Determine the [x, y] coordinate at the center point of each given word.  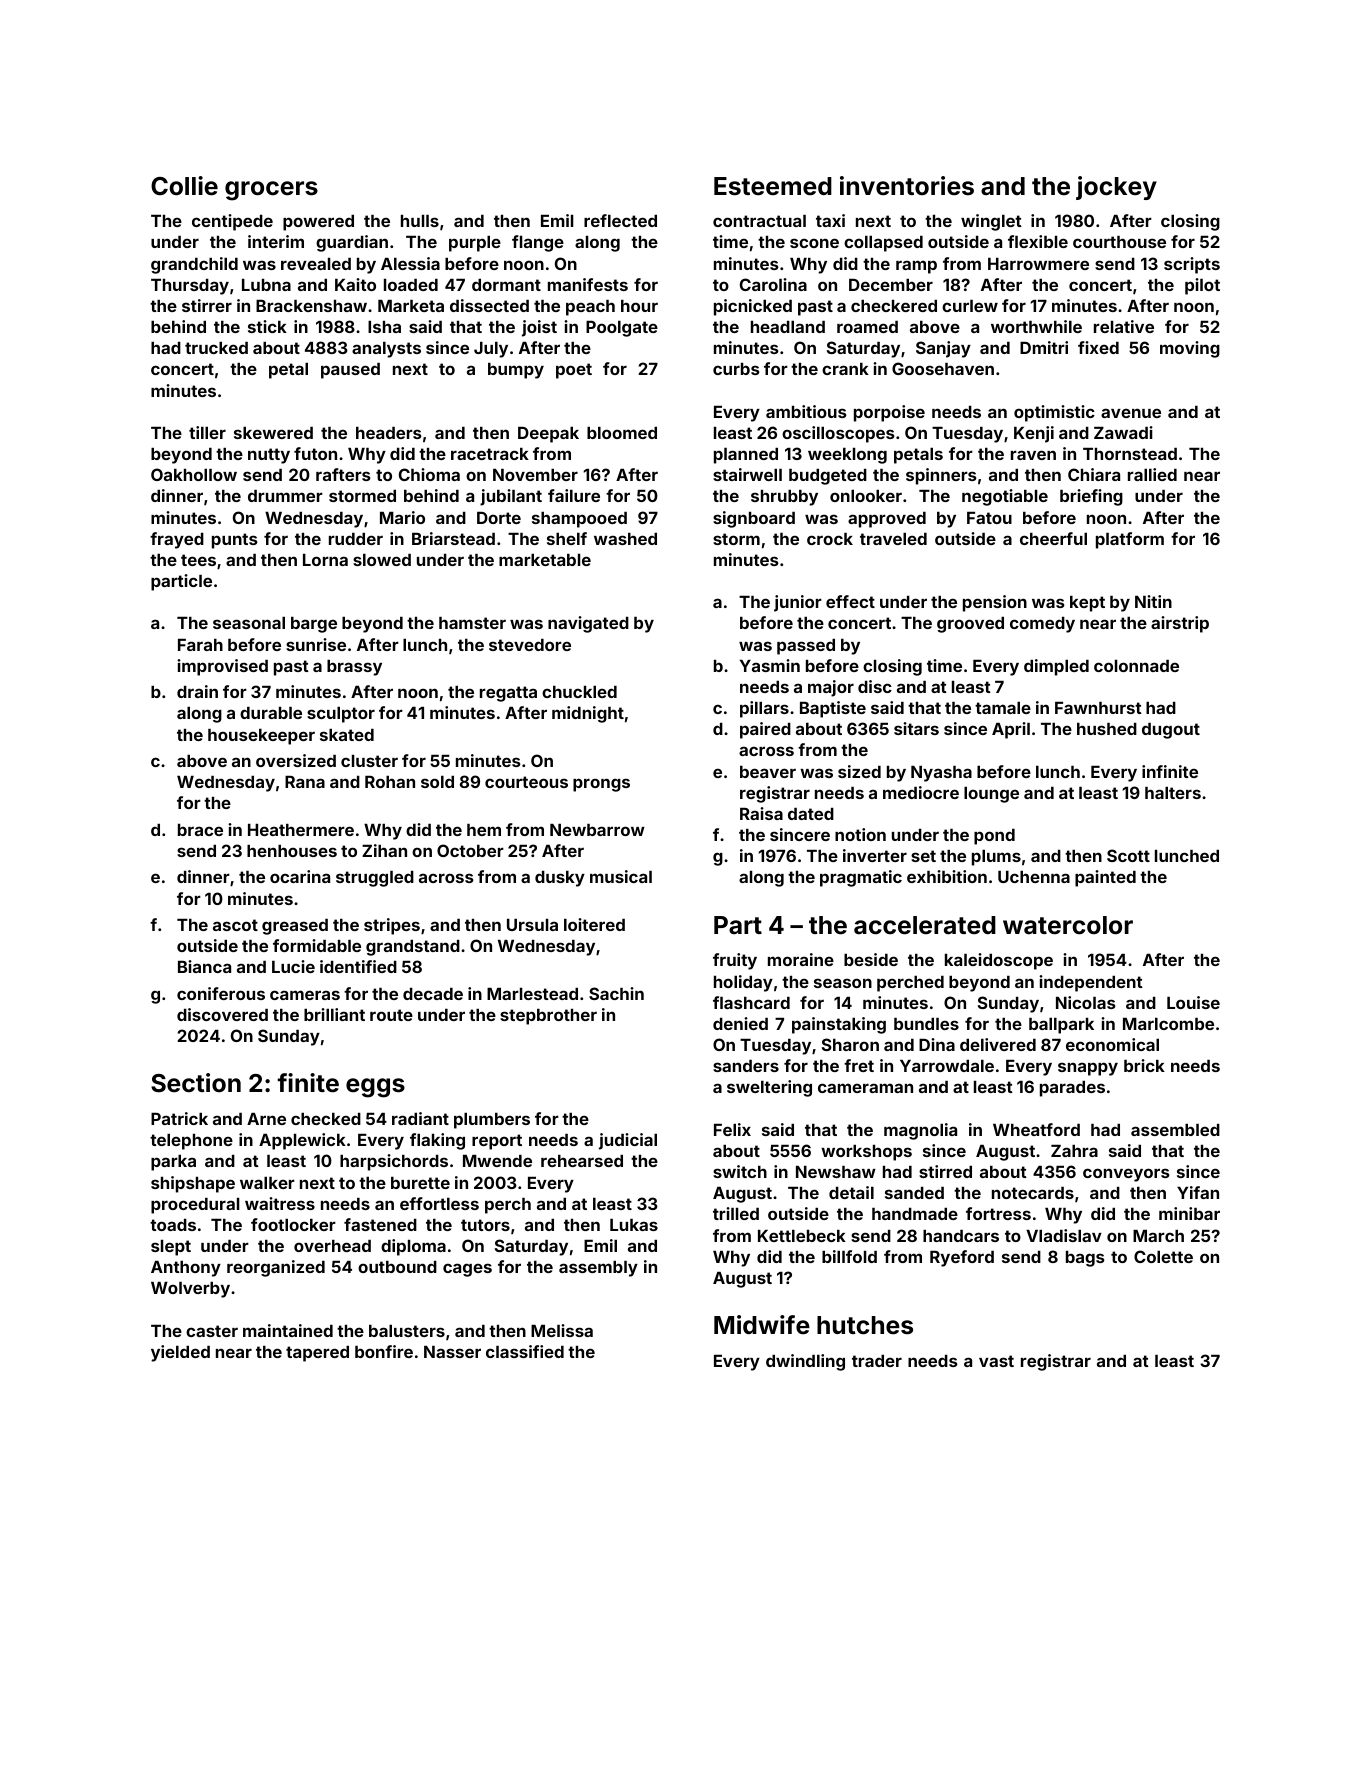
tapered [317, 1354]
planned [746, 456]
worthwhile [1036, 326]
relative [1124, 326]
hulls [420, 221]
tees [198, 560]
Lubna [266, 285]
